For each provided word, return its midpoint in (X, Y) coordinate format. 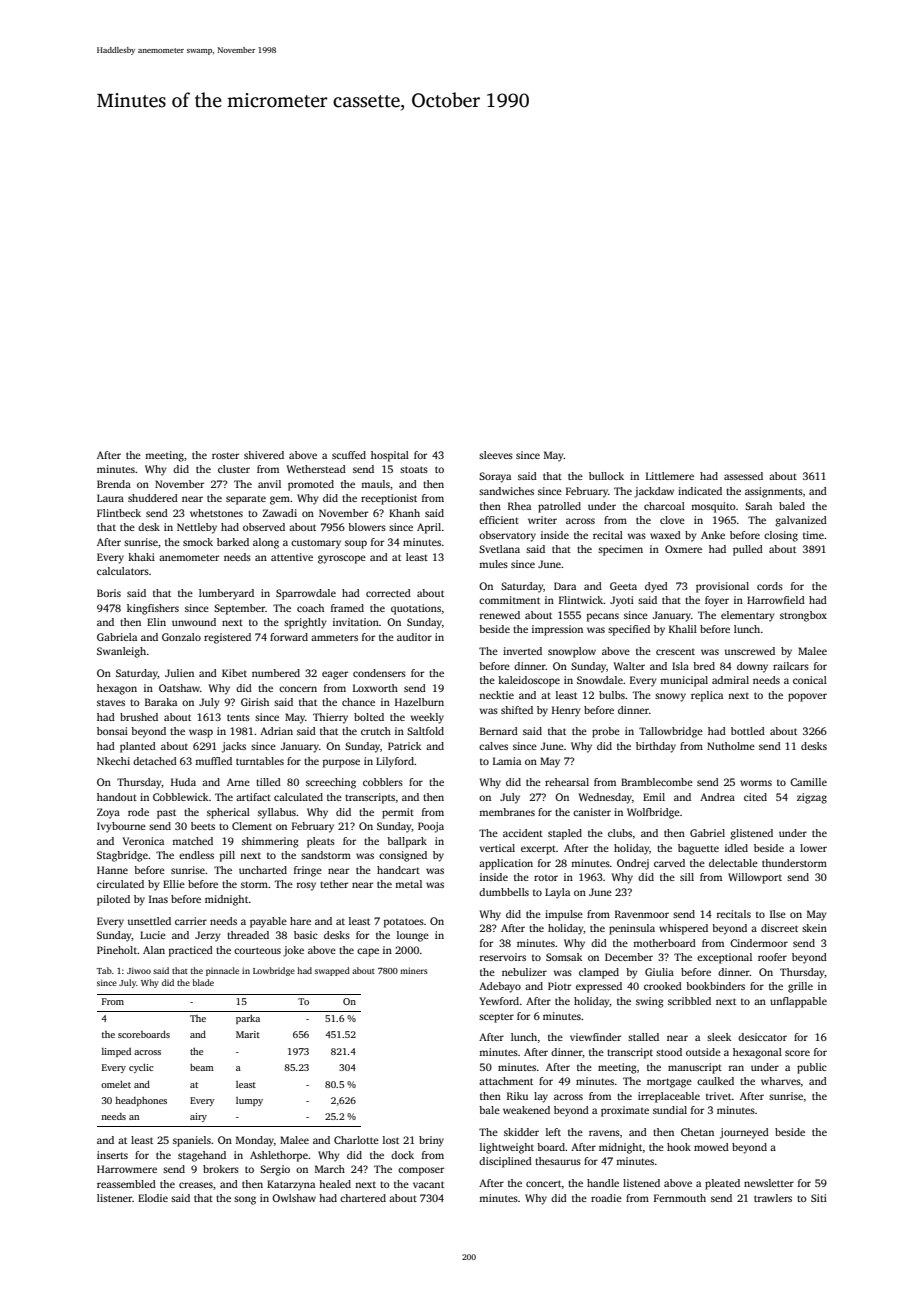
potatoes (404, 923)
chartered (363, 1198)
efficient (499, 520)
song (245, 1200)
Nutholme (731, 746)
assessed (743, 476)
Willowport (755, 878)
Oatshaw (179, 688)
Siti (819, 1198)
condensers (379, 673)
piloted (113, 900)
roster (225, 455)
